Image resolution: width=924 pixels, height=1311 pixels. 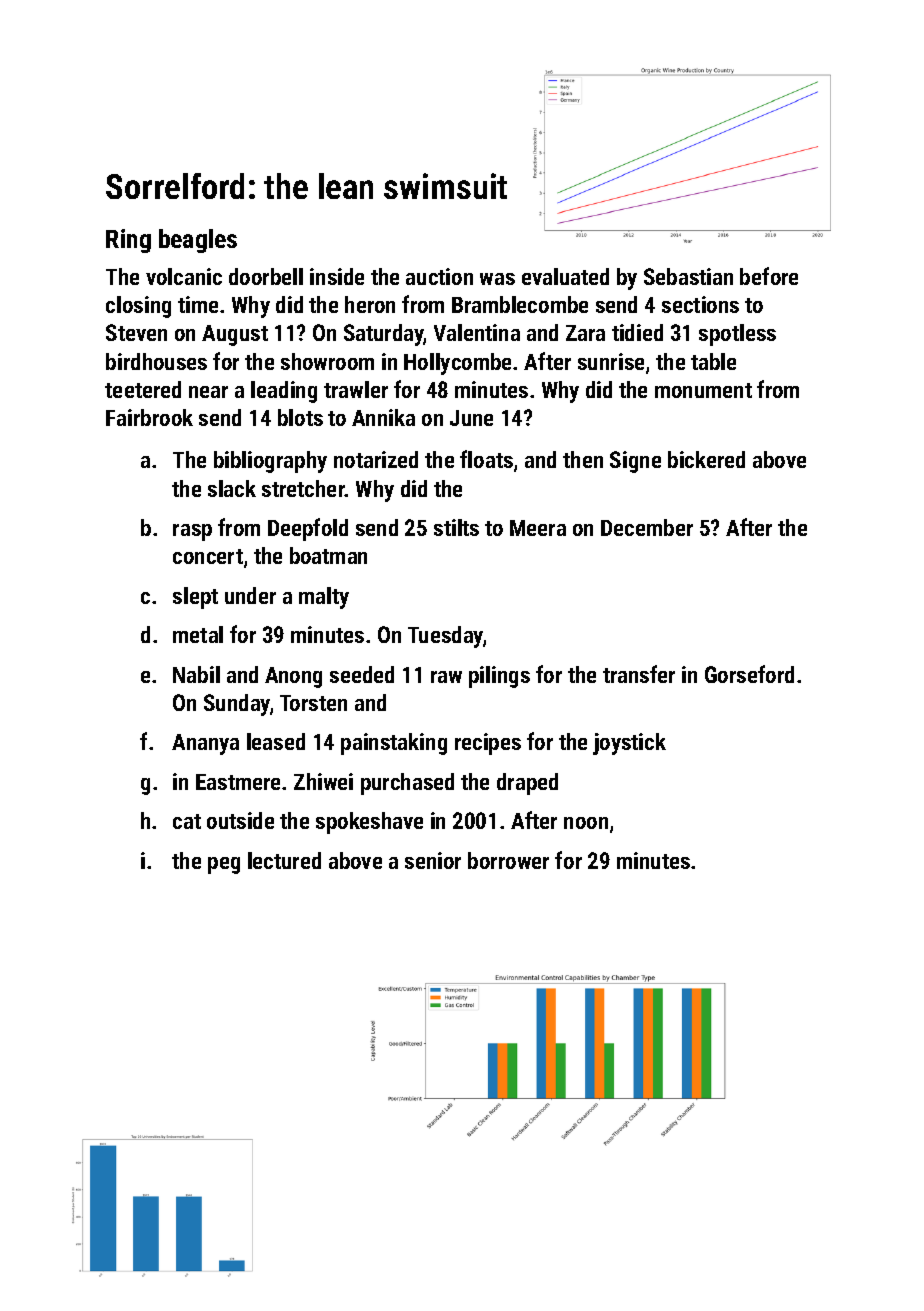 I want to click on transfer, so click(x=639, y=674).
